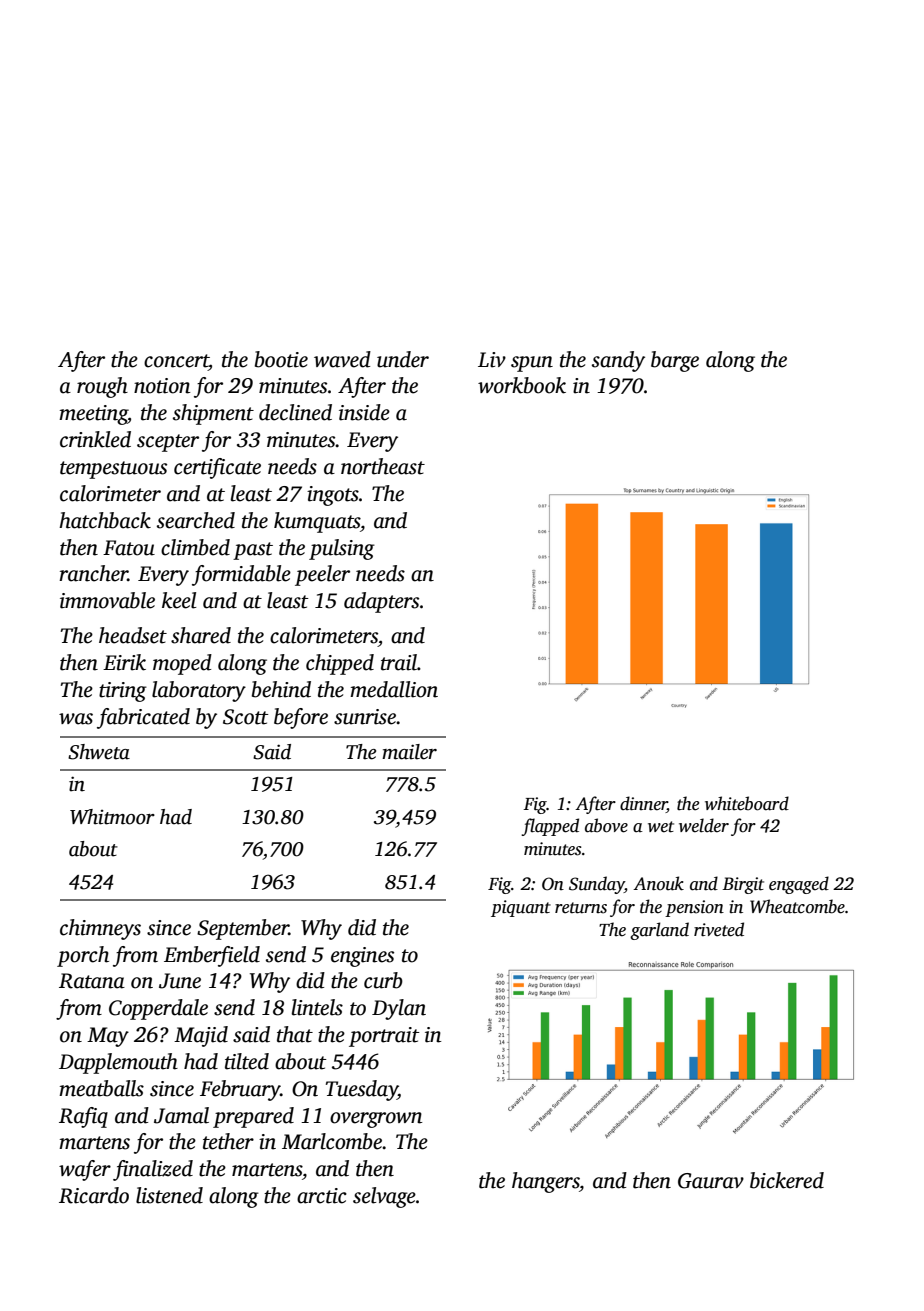 The image size is (924, 1311). I want to click on overgrown, so click(376, 1120).
